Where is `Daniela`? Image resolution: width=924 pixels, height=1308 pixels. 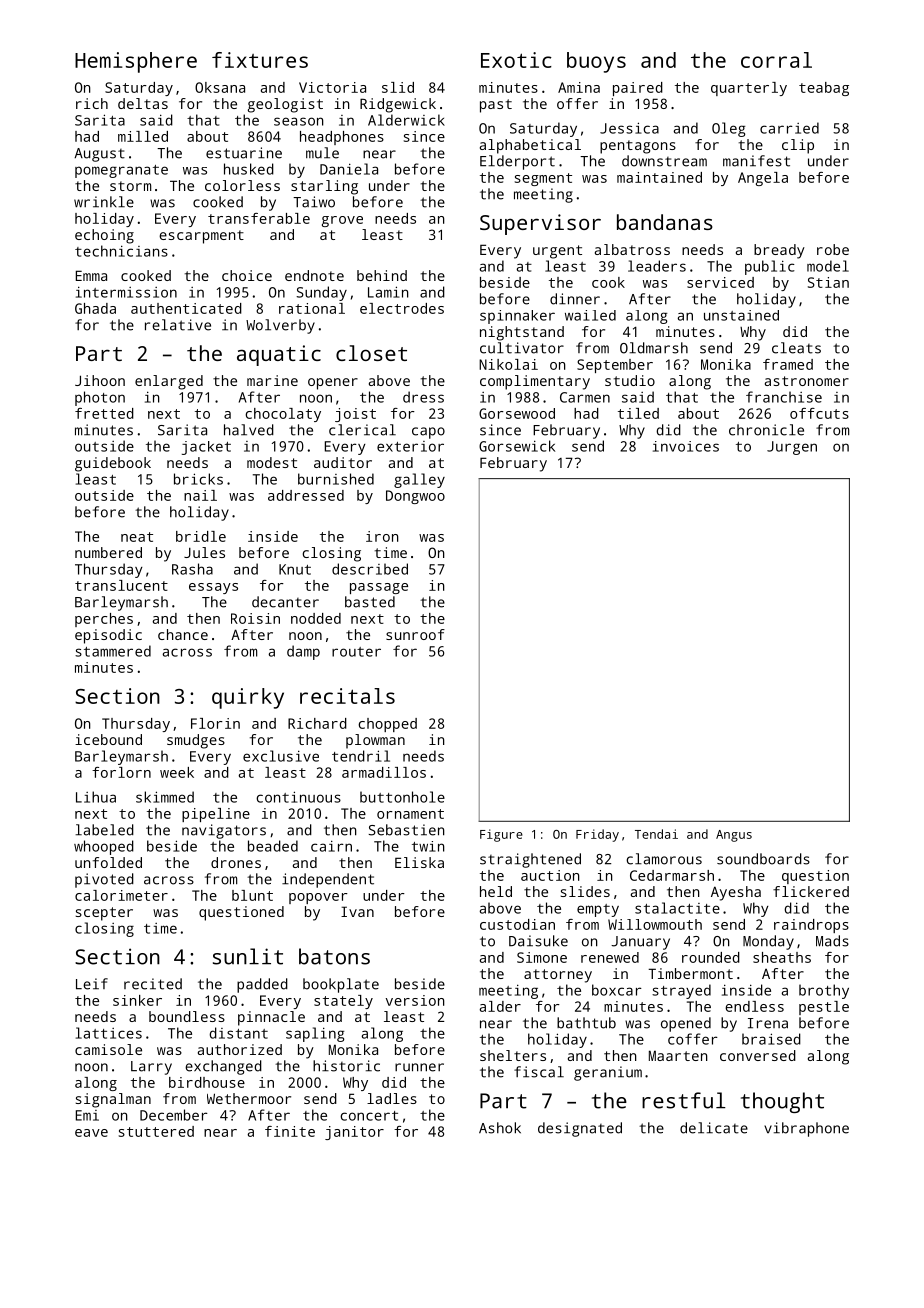
Daniela is located at coordinates (349, 169).
